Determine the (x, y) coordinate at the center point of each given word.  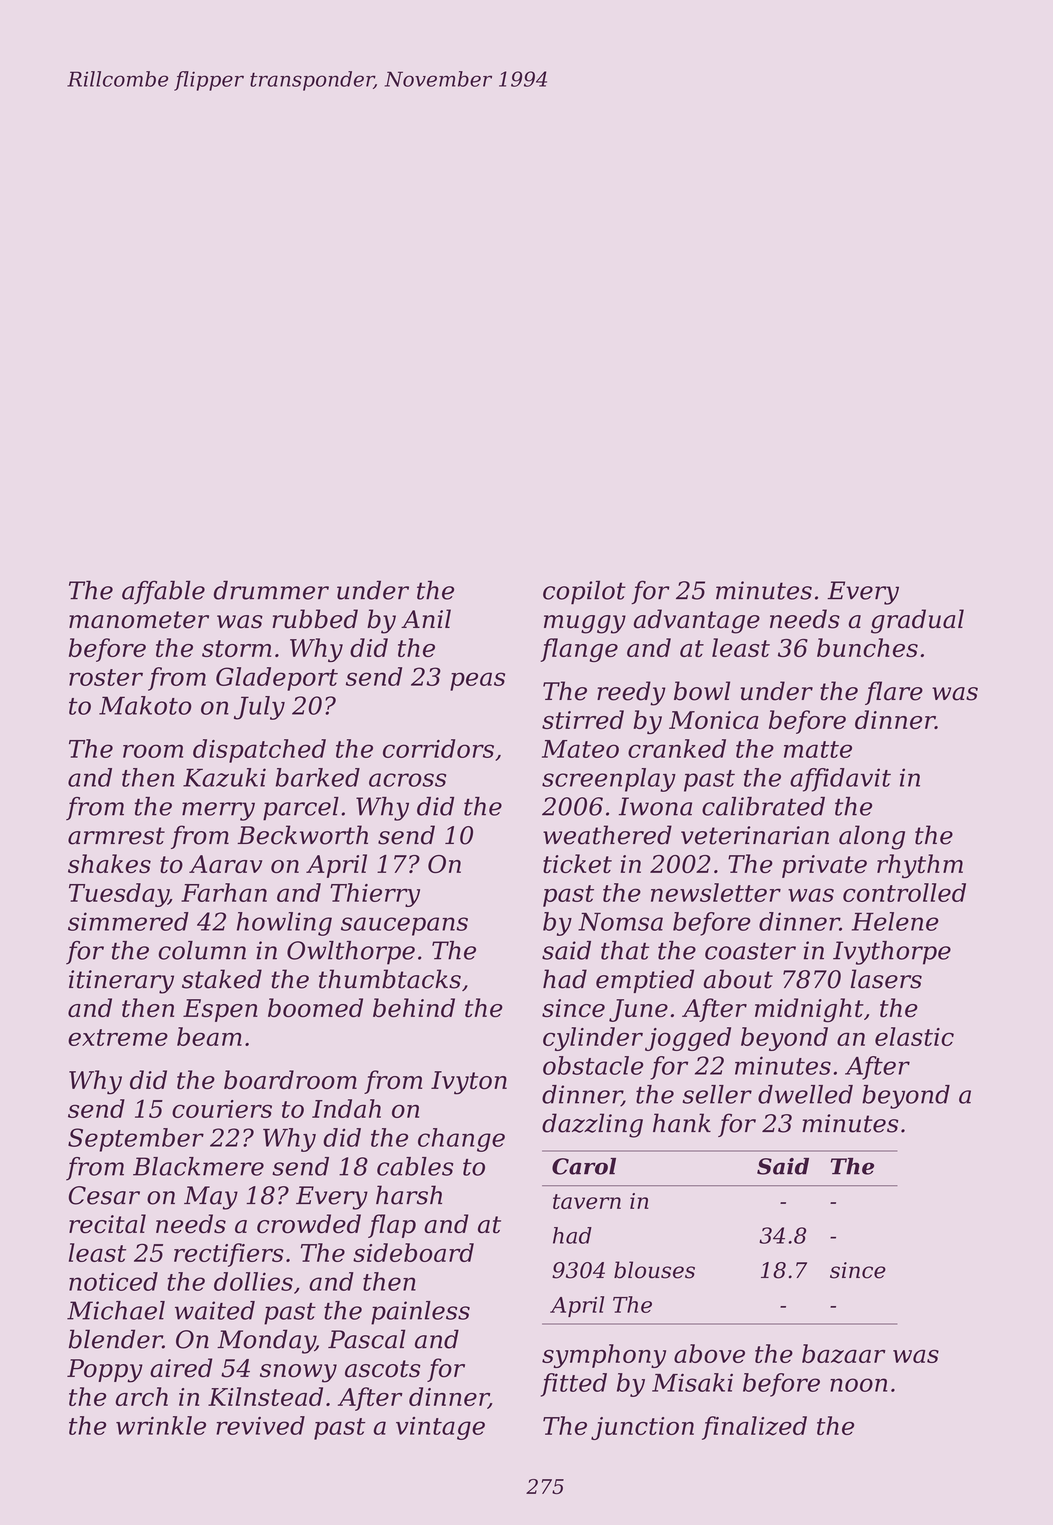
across (407, 780)
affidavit (840, 780)
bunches (867, 647)
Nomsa (620, 922)
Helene (895, 921)
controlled (904, 892)
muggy (585, 624)
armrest (116, 836)
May (211, 1198)
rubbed (315, 619)
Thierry (375, 895)
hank (682, 1123)
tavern (587, 1201)
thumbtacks (390, 979)
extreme (118, 1037)
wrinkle (161, 1425)
